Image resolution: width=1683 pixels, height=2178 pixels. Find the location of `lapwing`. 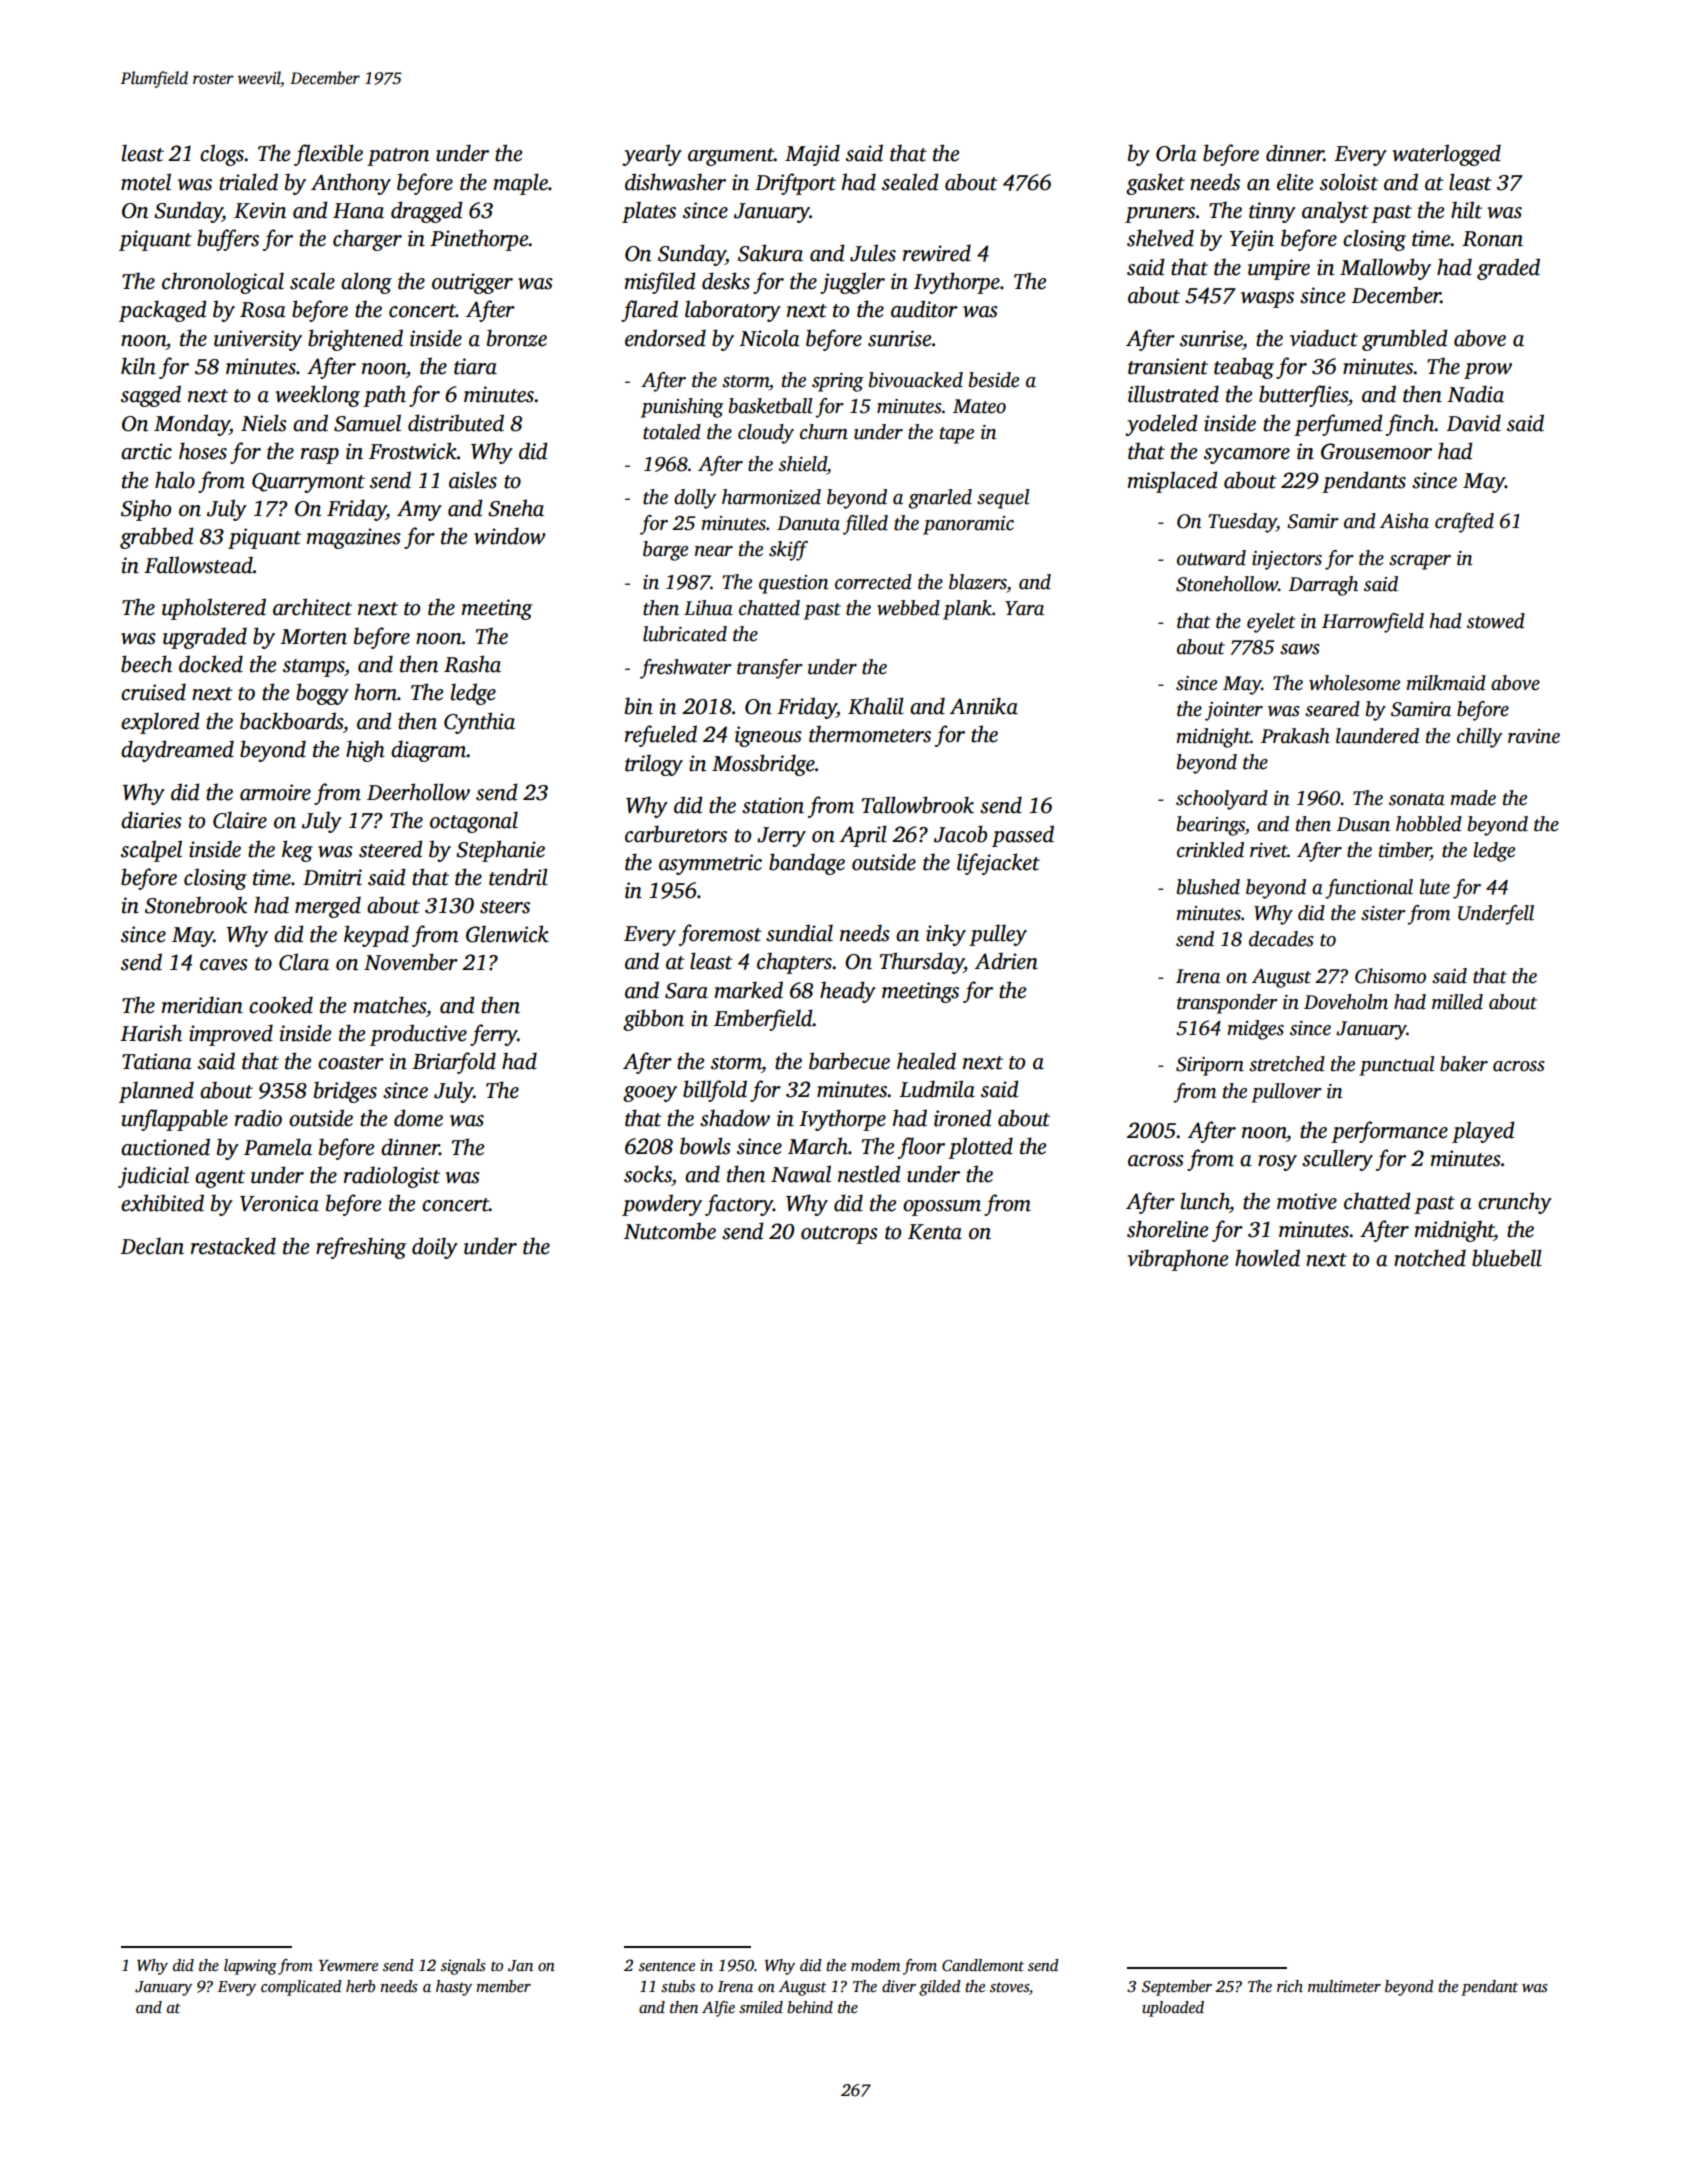

lapwing is located at coordinates (250, 1967).
